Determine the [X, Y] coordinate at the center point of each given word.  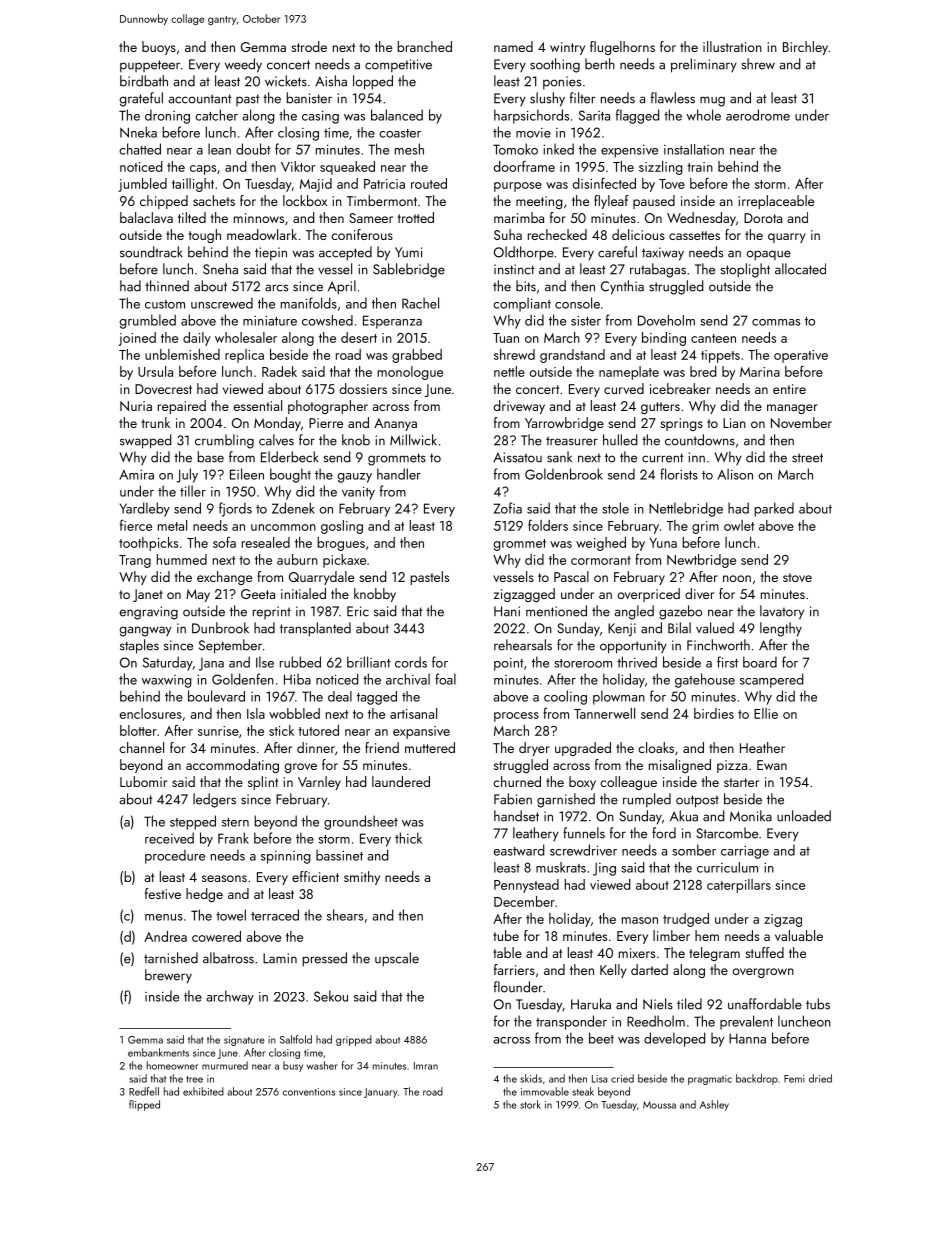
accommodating [232, 766]
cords [411, 662]
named [513, 46]
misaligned [680, 766]
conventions [309, 1092]
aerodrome [758, 115]
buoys [159, 48]
